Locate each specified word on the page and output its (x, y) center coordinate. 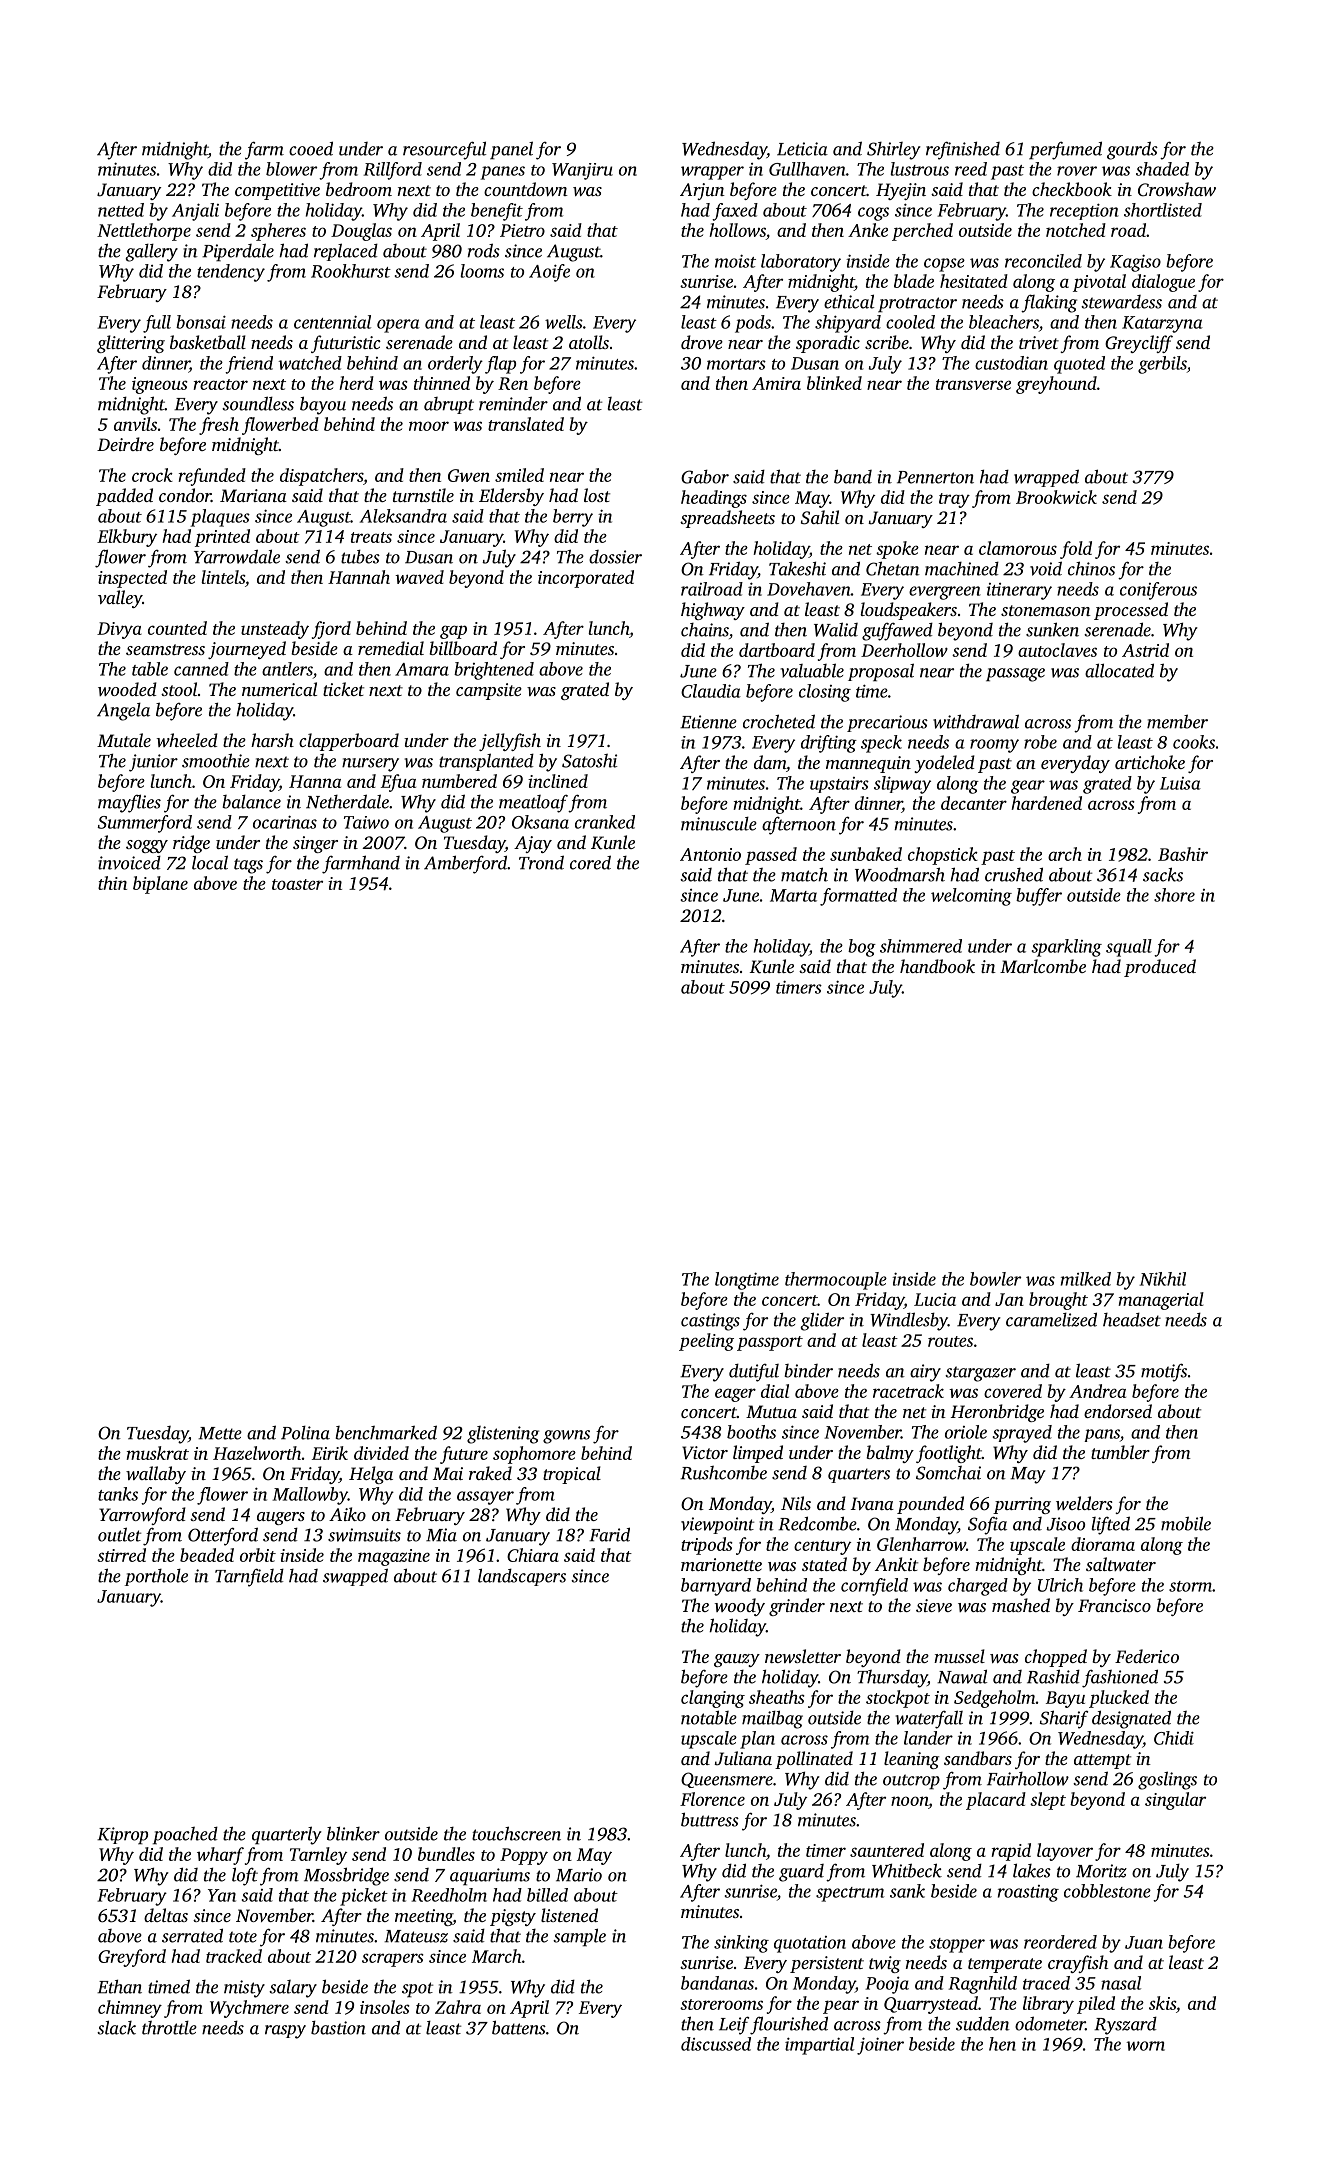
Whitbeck (907, 1870)
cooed (311, 148)
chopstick (943, 856)
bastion (338, 2028)
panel (511, 150)
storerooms (721, 2004)
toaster (297, 884)
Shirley (894, 151)
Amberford (465, 864)
